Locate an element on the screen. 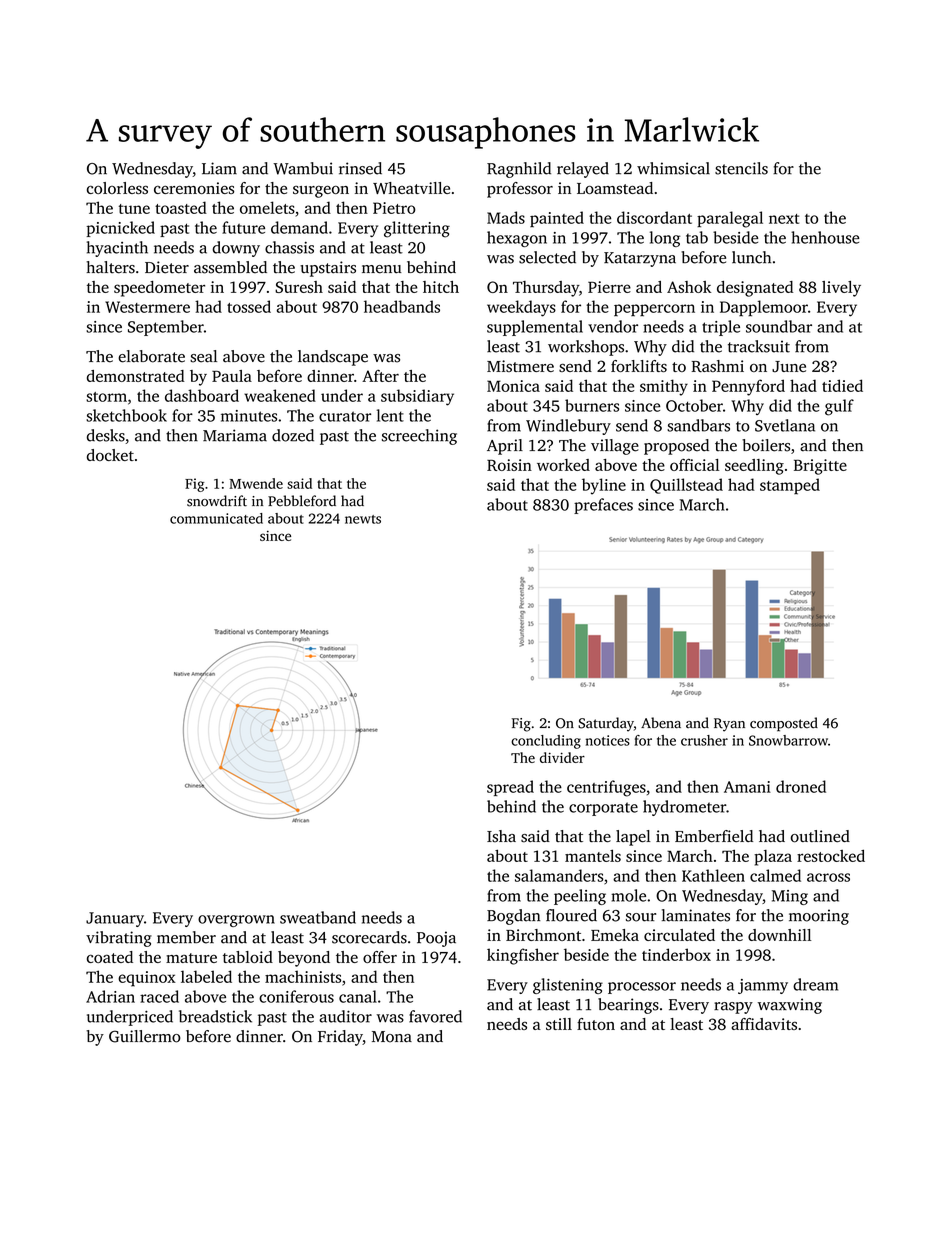  Guillermo is located at coordinates (145, 1036).
